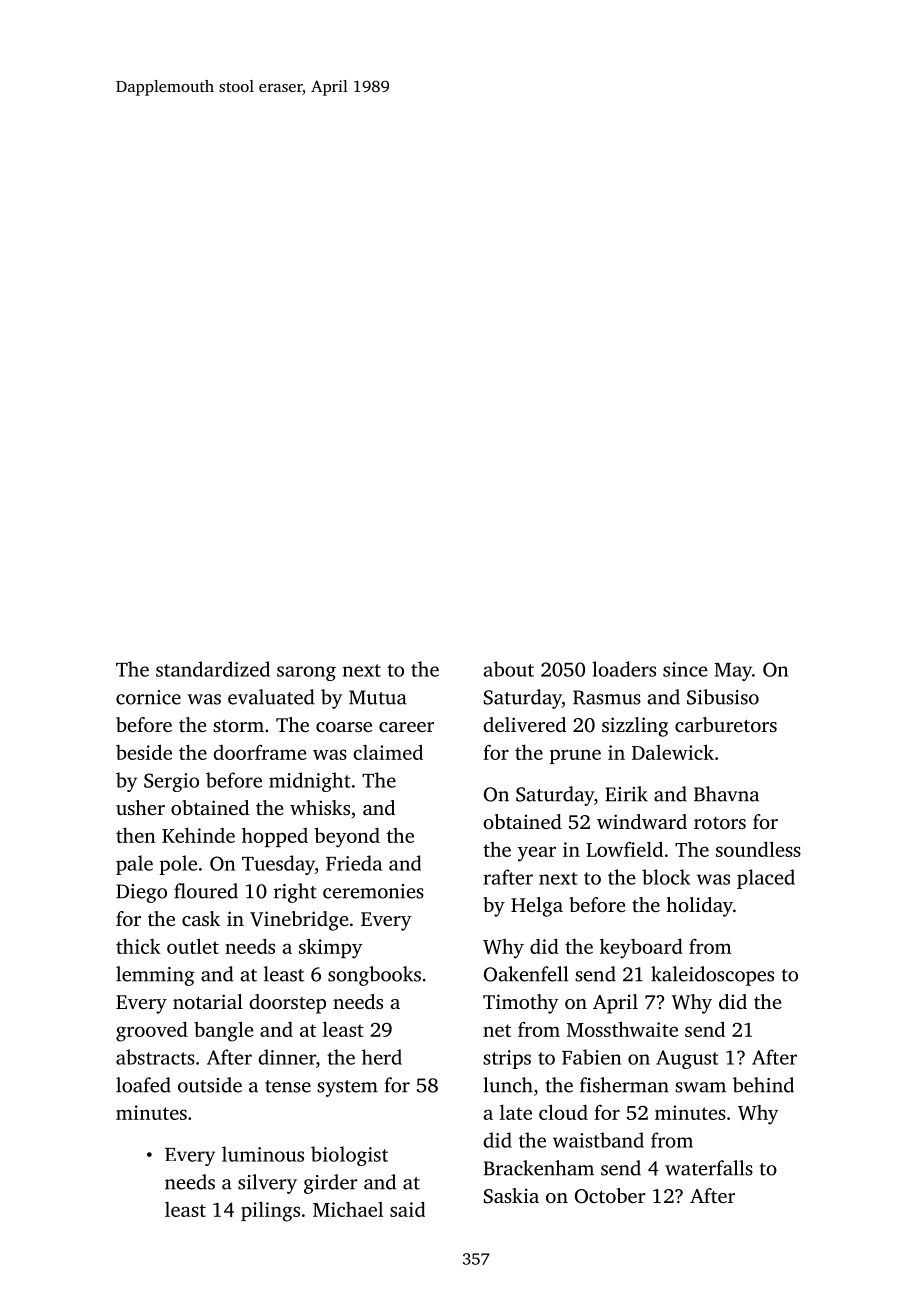 The height and width of the screenshot is (1311, 924). Describe the element at coordinates (516, 1112) in the screenshot. I see `late` at that location.
